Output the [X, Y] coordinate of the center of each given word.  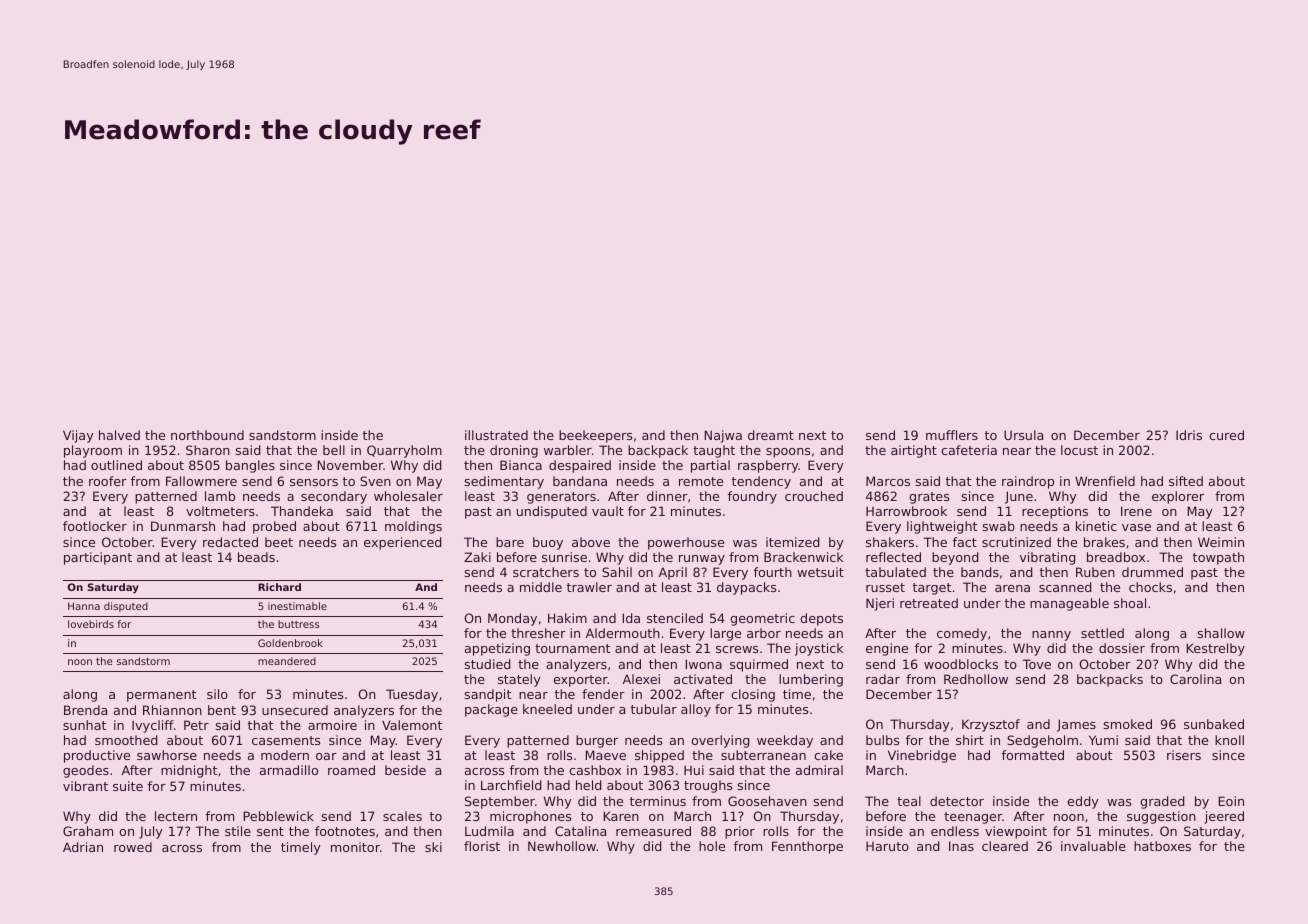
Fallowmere [201, 481]
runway [702, 560]
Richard [279, 587]
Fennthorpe [807, 847]
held [588, 785]
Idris [1189, 435]
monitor [355, 847]
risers [1184, 755]
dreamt [771, 435]
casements [286, 740]
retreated [929, 603]
